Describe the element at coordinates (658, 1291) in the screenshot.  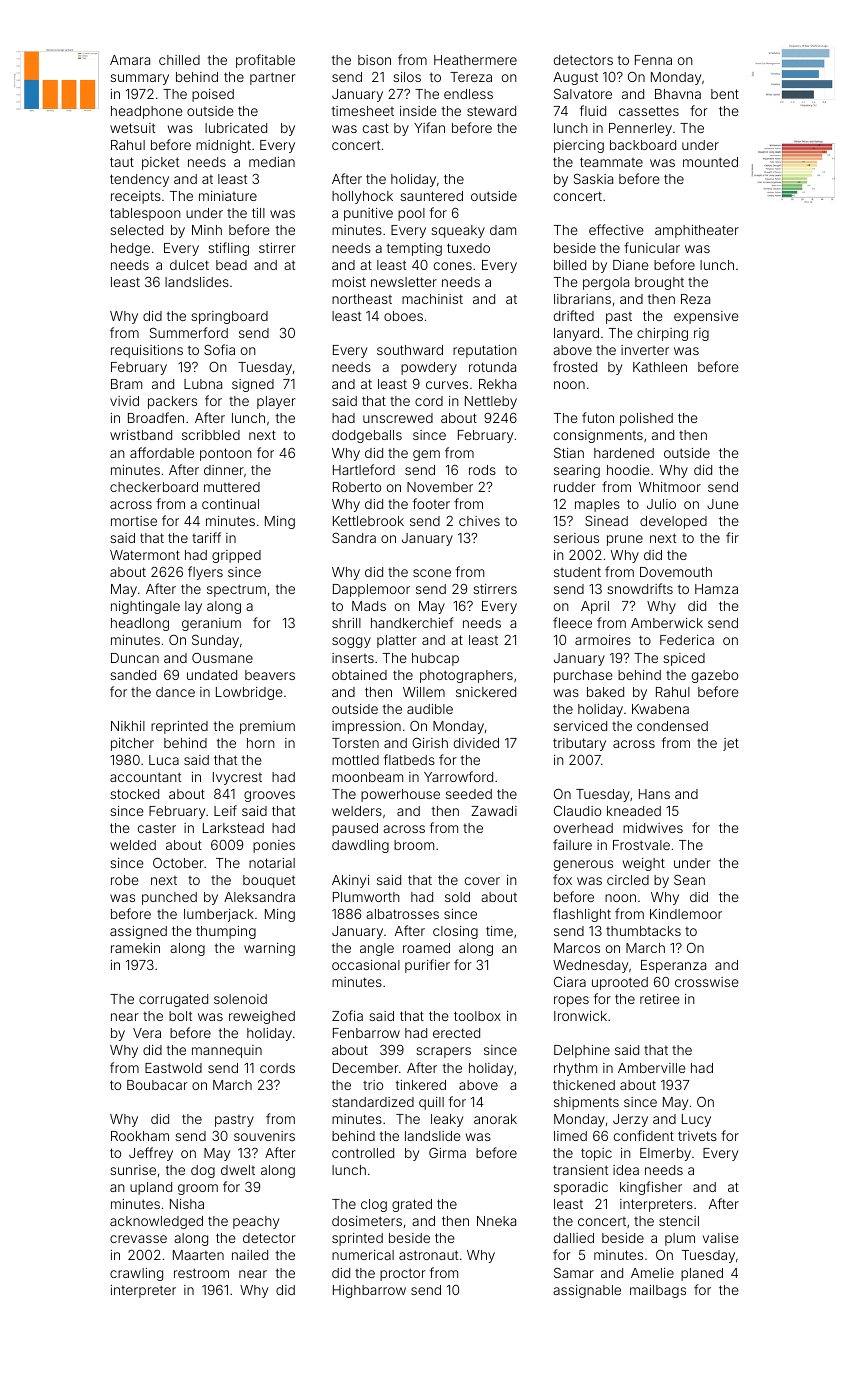
I see `mailbags` at that location.
